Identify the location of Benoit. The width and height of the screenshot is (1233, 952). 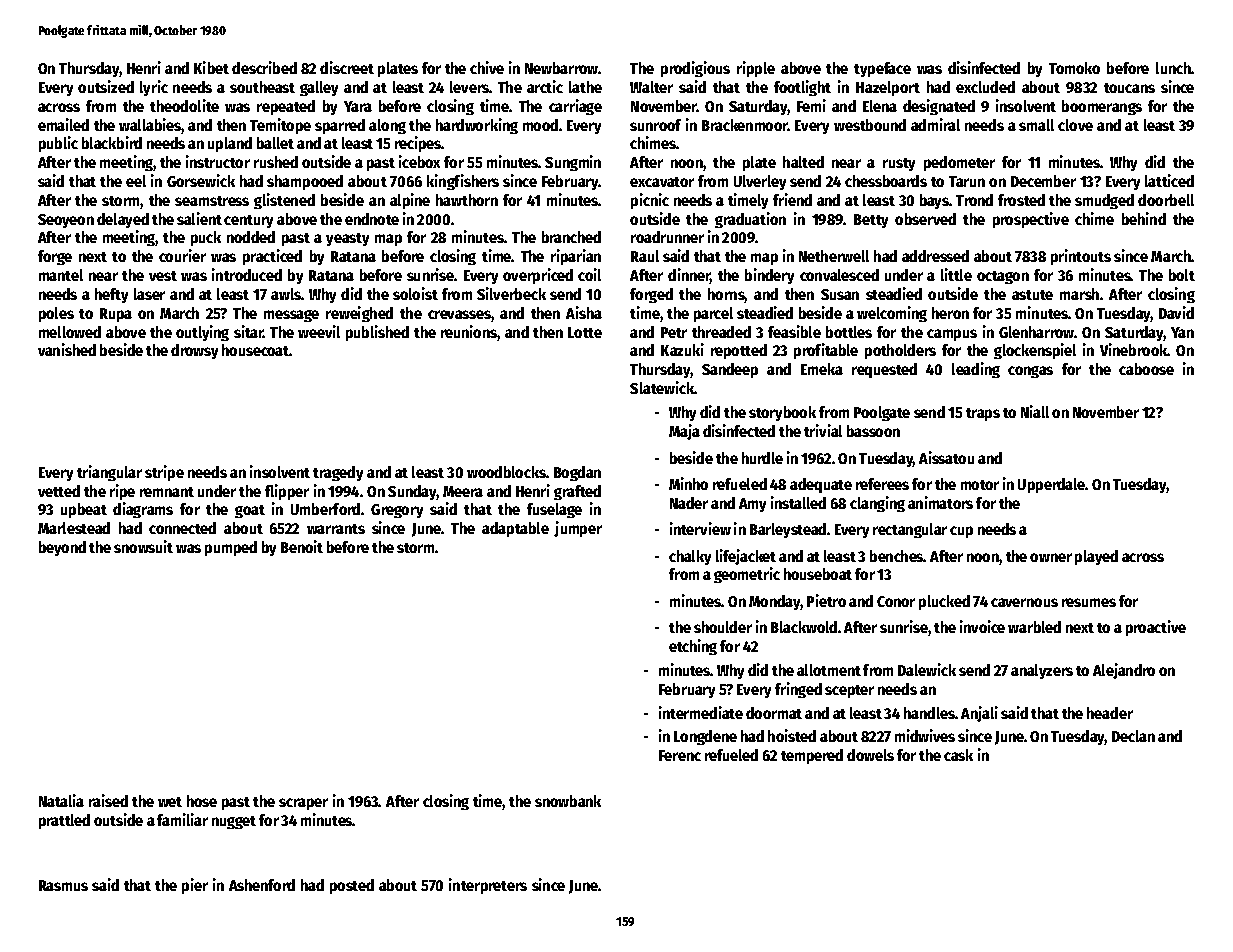
(302, 546).
